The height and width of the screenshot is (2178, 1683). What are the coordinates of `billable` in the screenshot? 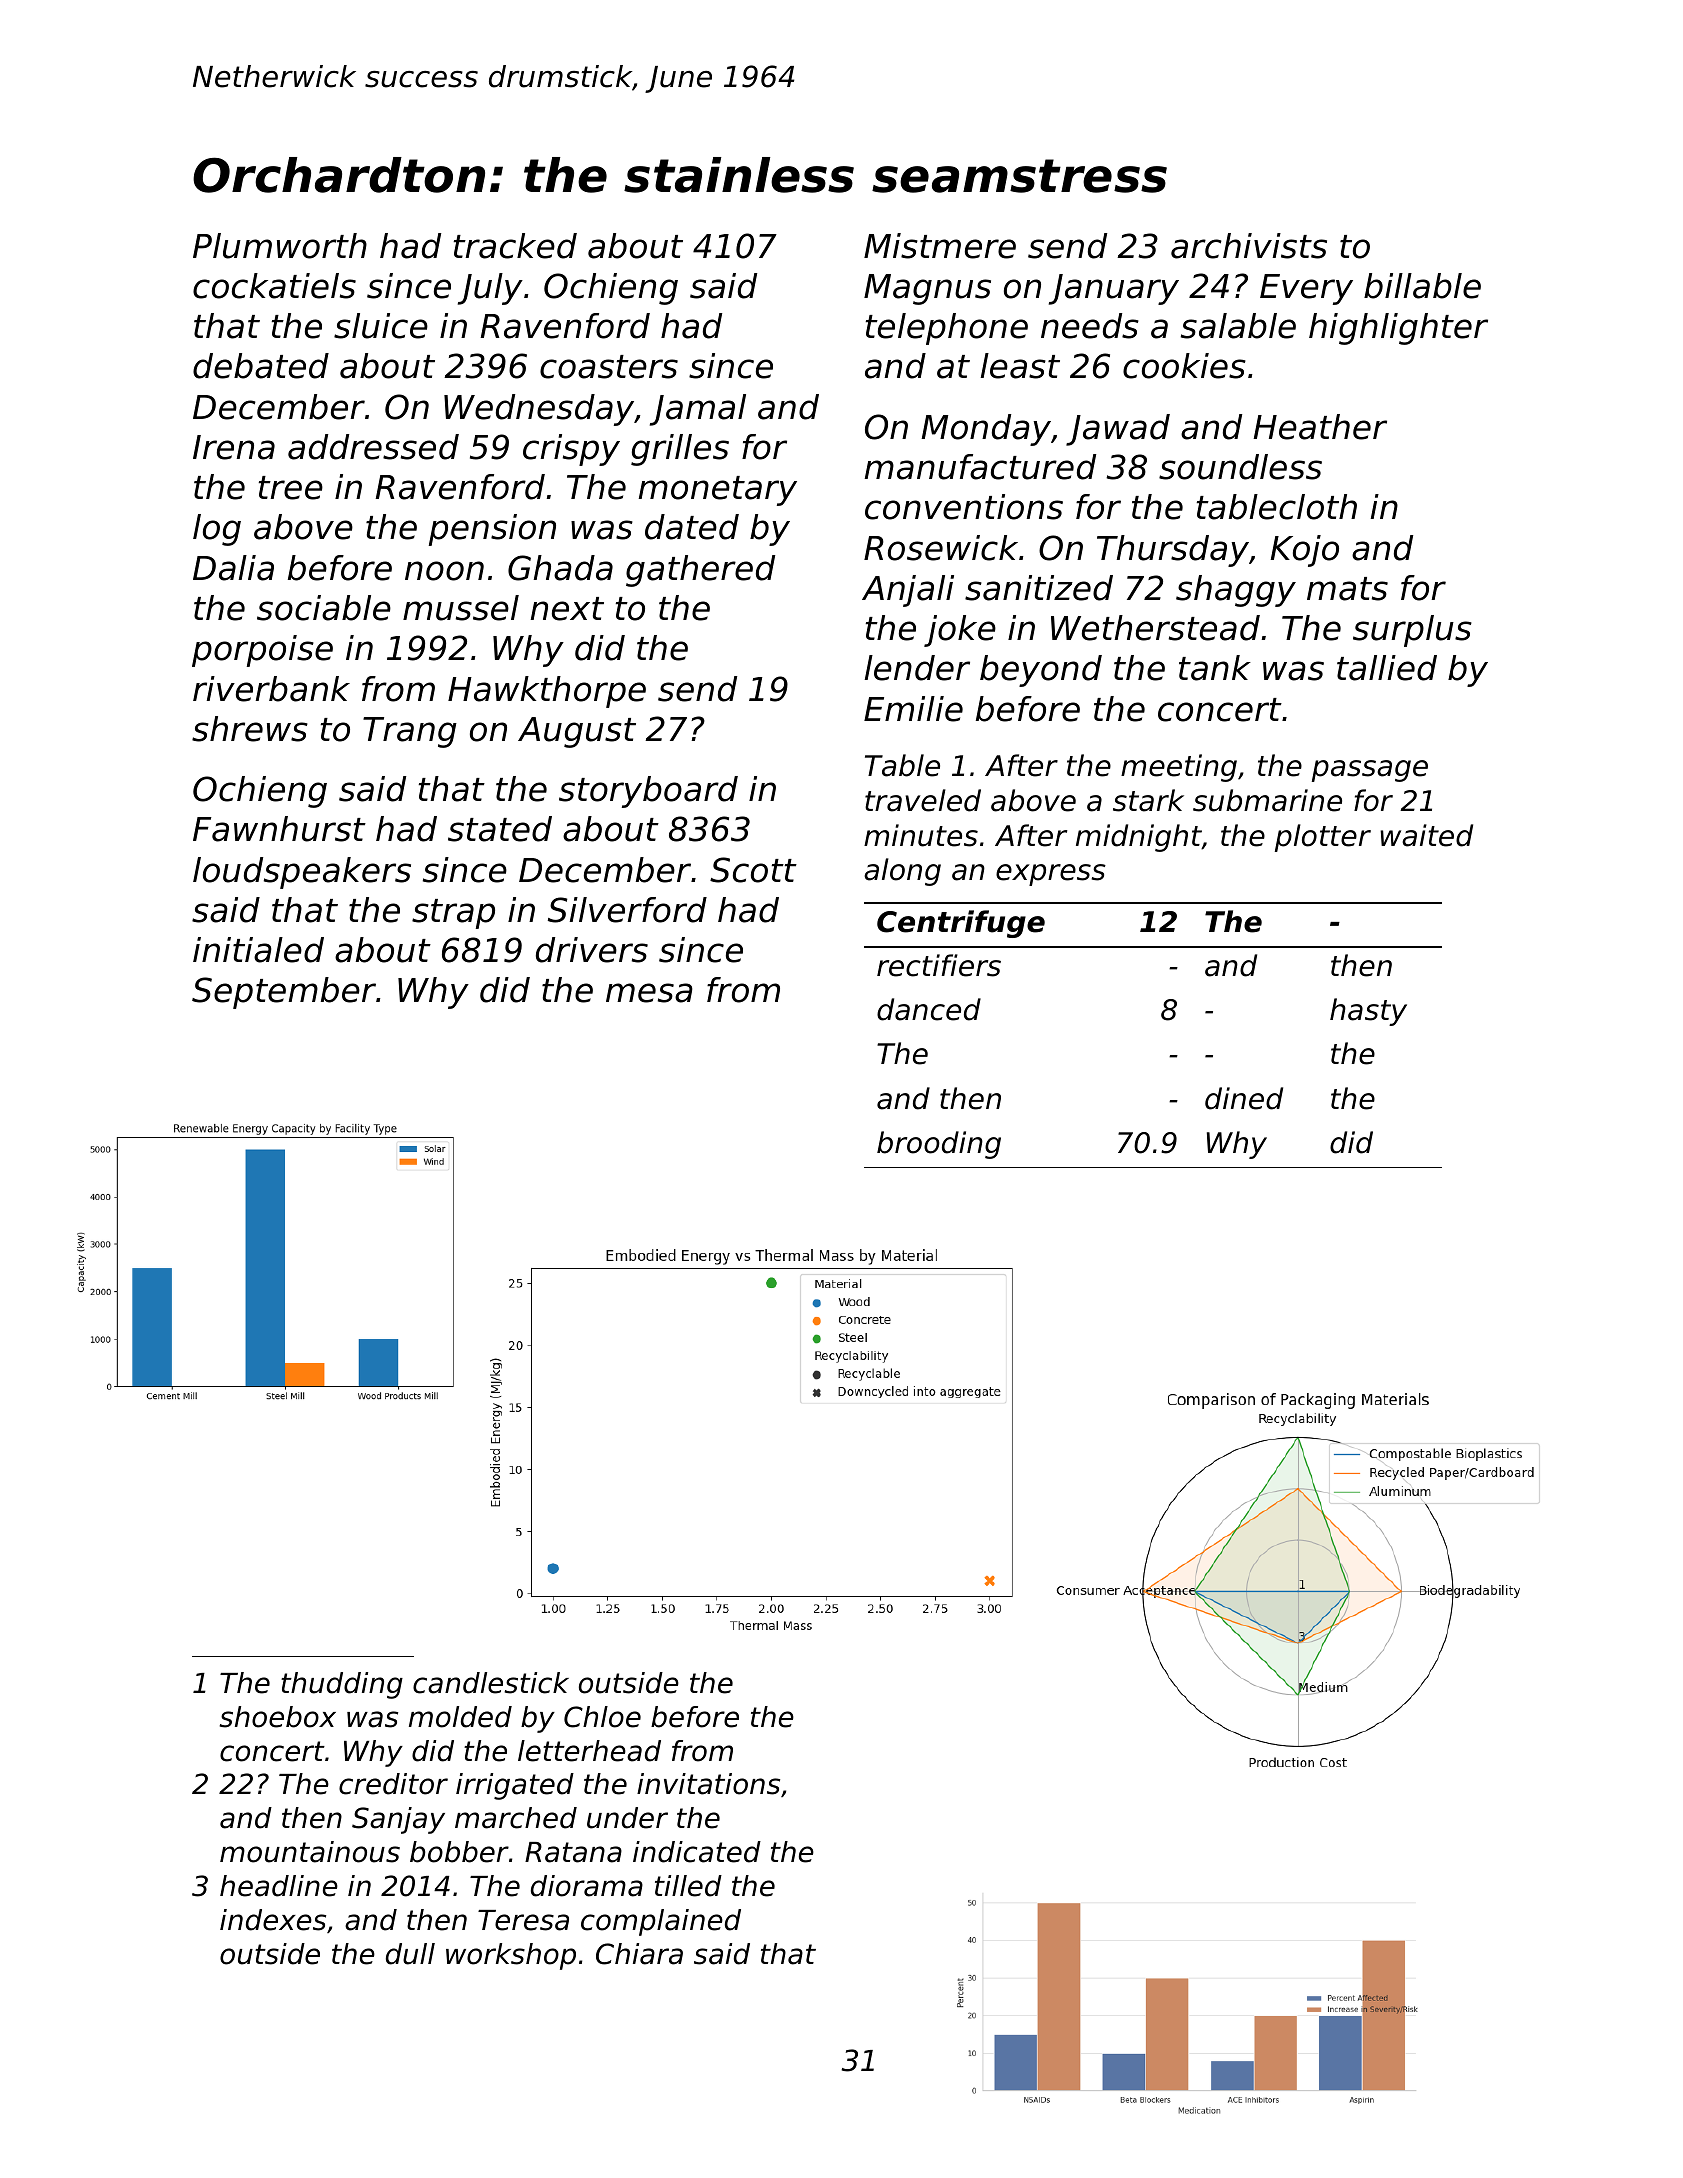 It's located at (1422, 286).
